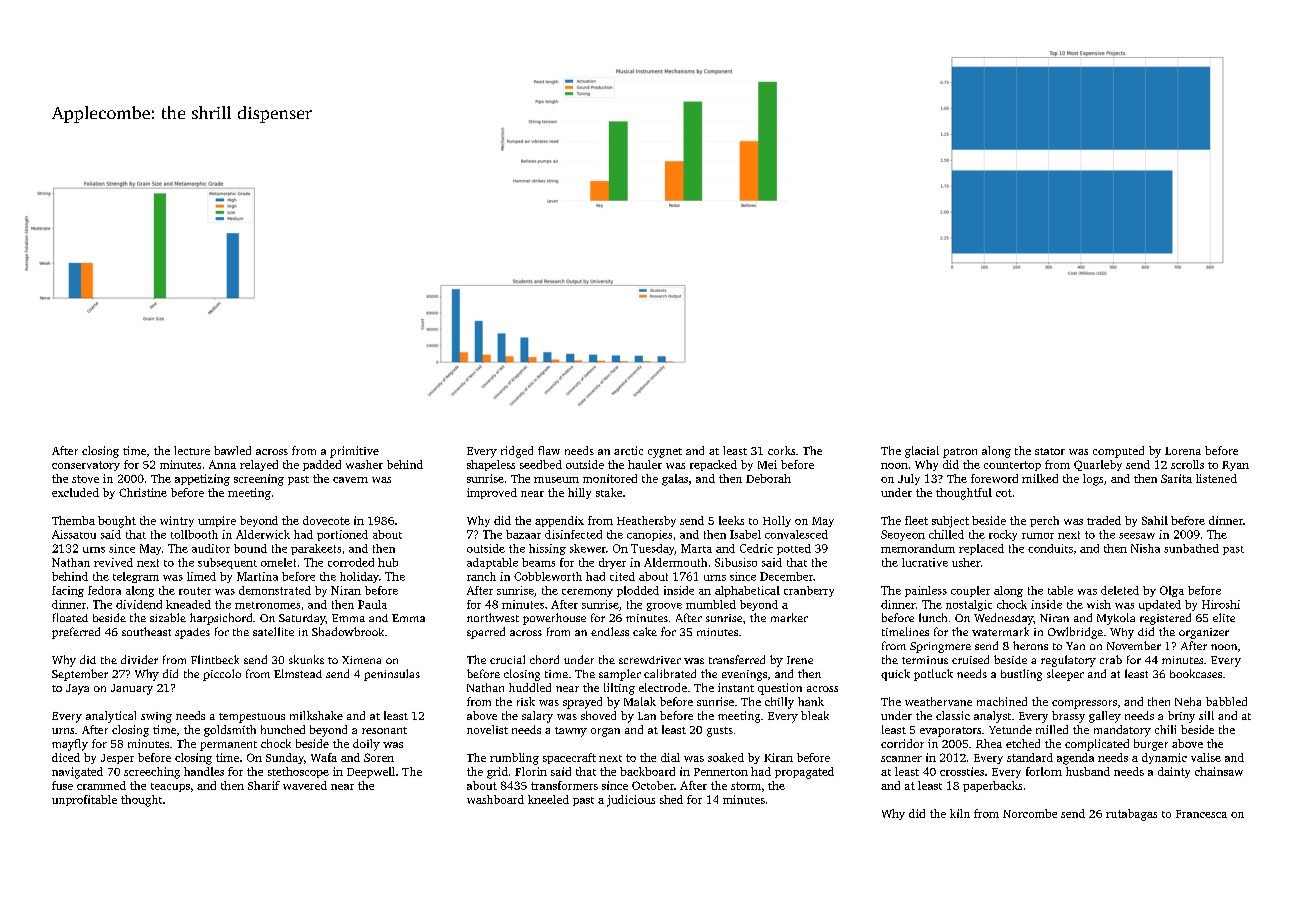  I want to click on crammed, so click(101, 785).
